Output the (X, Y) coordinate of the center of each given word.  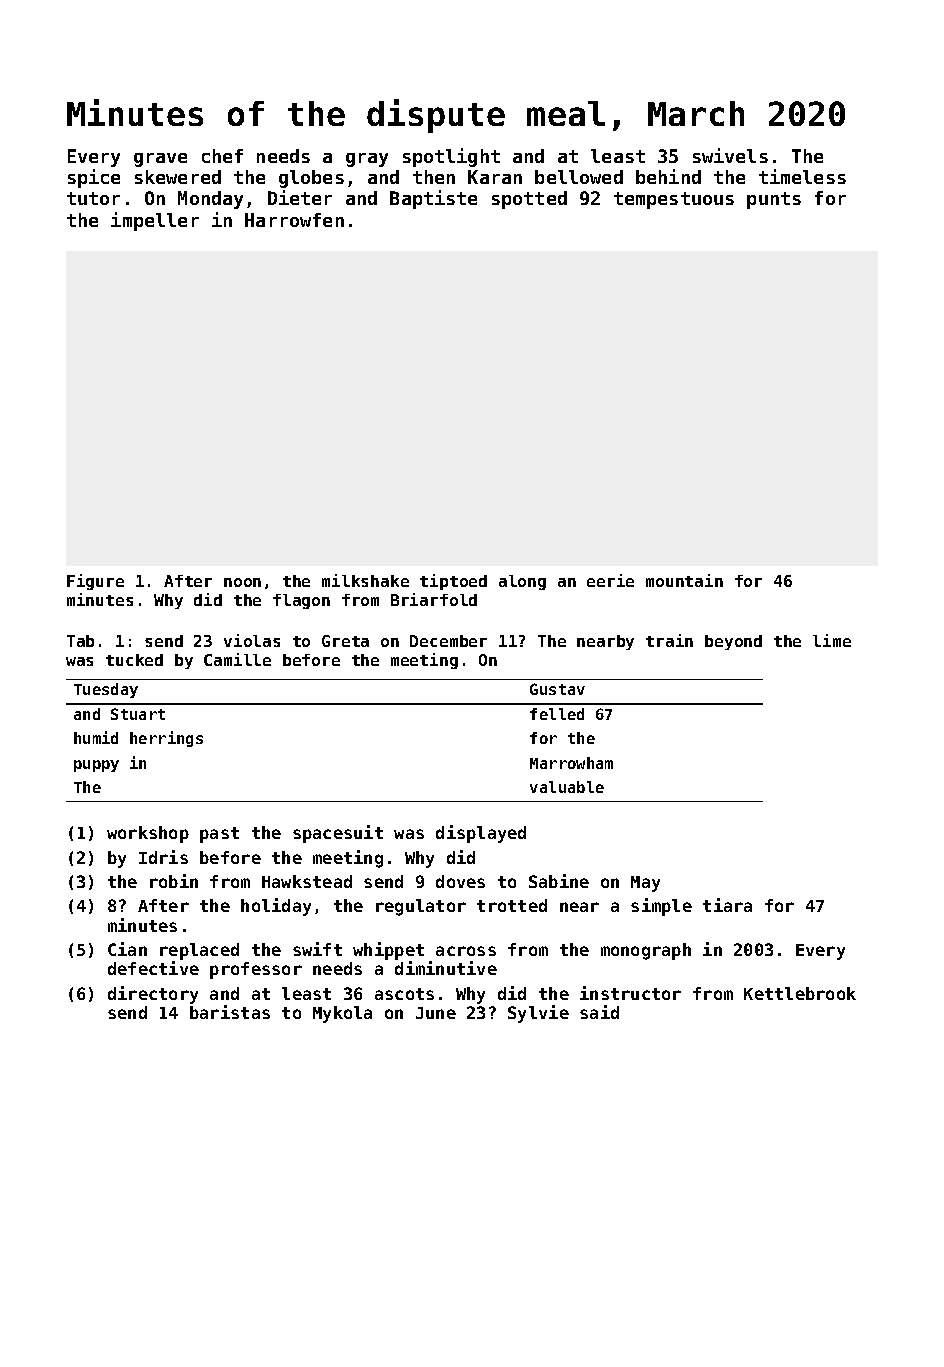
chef (222, 156)
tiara (727, 905)
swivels (730, 155)
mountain (684, 580)
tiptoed (453, 582)
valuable (567, 787)
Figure (95, 582)
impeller (155, 221)
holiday (276, 907)
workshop (148, 834)
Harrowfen (294, 220)
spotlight (451, 157)
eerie (610, 580)
